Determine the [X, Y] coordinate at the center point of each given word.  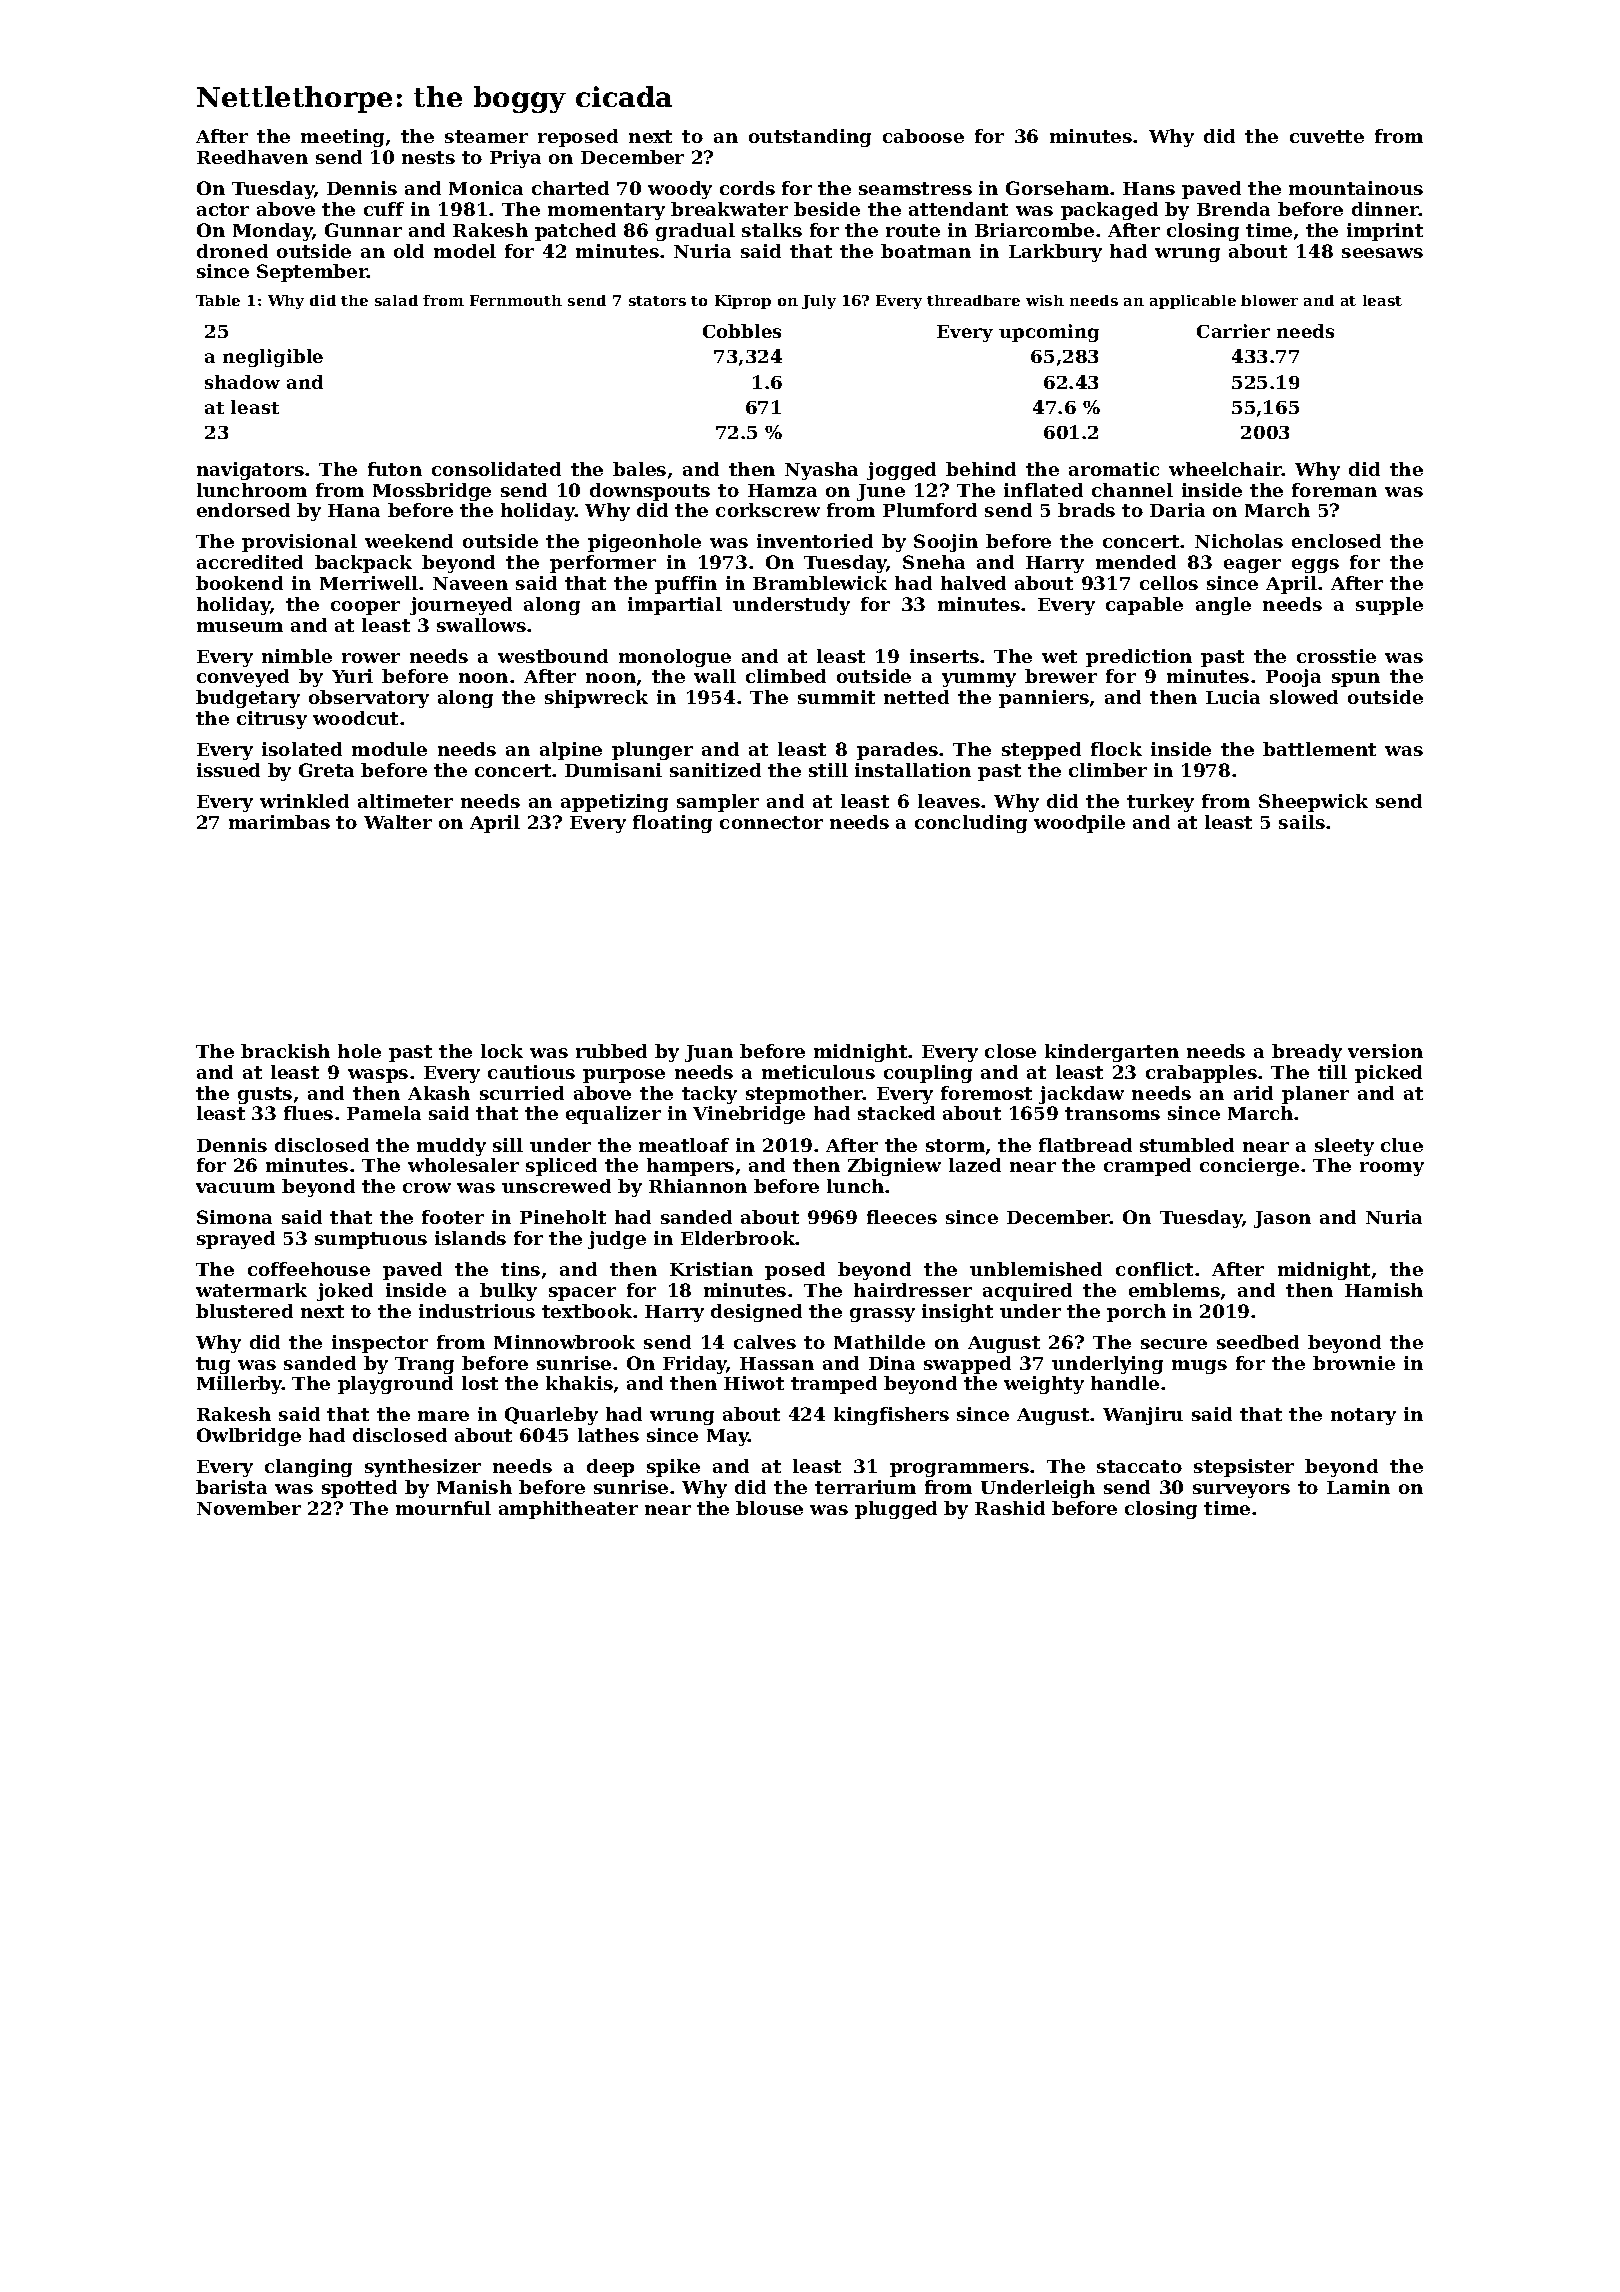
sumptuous [371, 1240]
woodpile [1079, 824]
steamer [486, 136]
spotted [359, 1489]
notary [1363, 1416]
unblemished [1036, 1269]
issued [228, 770]
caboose [923, 136]
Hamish [1384, 1290]
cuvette [1327, 136]
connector [771, 822]
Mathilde [879, 1342]
